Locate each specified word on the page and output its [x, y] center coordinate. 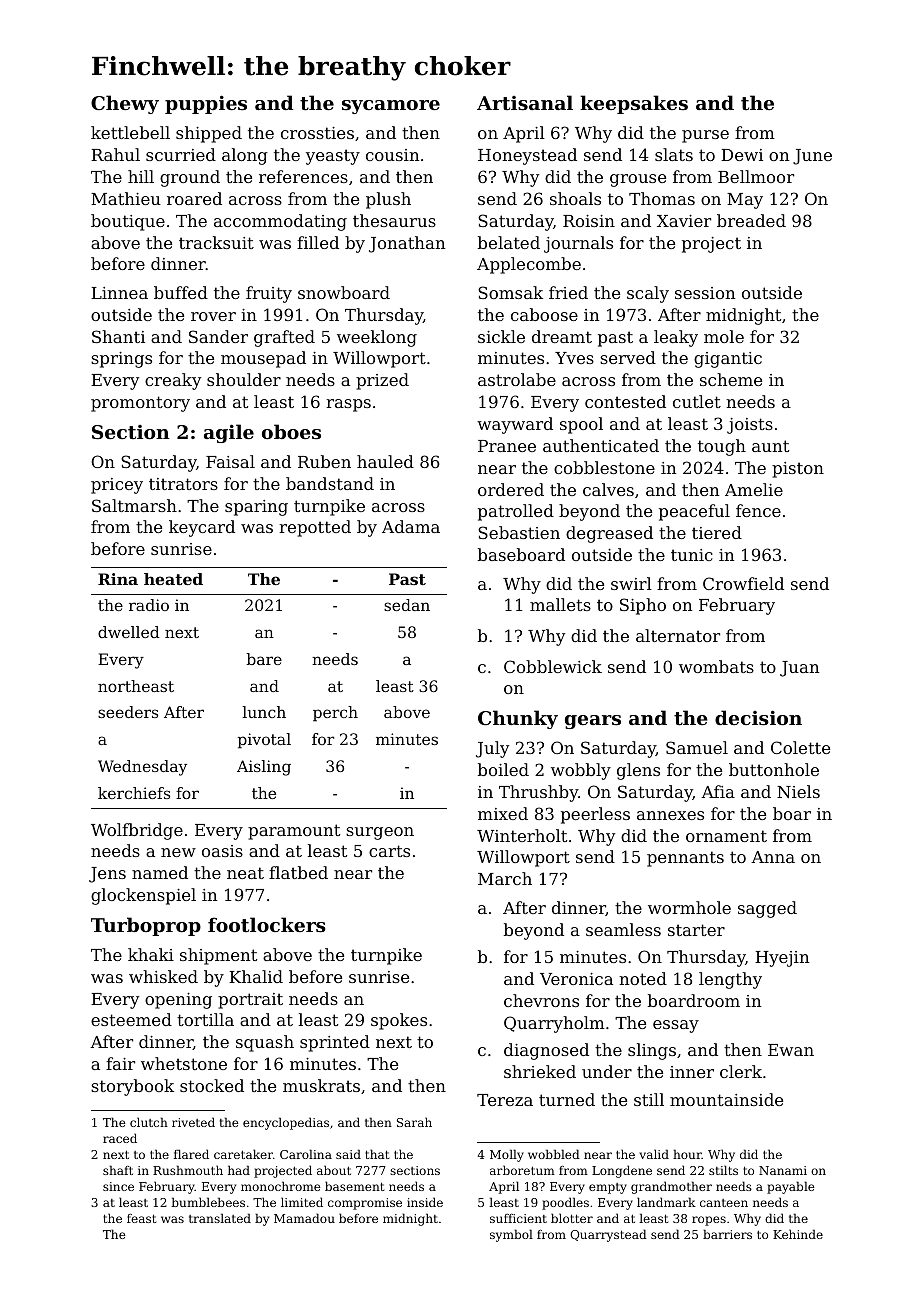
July [492, 749]
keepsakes [634, 104]
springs [121, 360]
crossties [317, 133]
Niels [798, 791]
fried [568, 292]
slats [674, 154]
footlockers [267, 925]
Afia [718, 791]
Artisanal [525, 102]
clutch [149, 1122]
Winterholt [522, 835]
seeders [128, 712]
